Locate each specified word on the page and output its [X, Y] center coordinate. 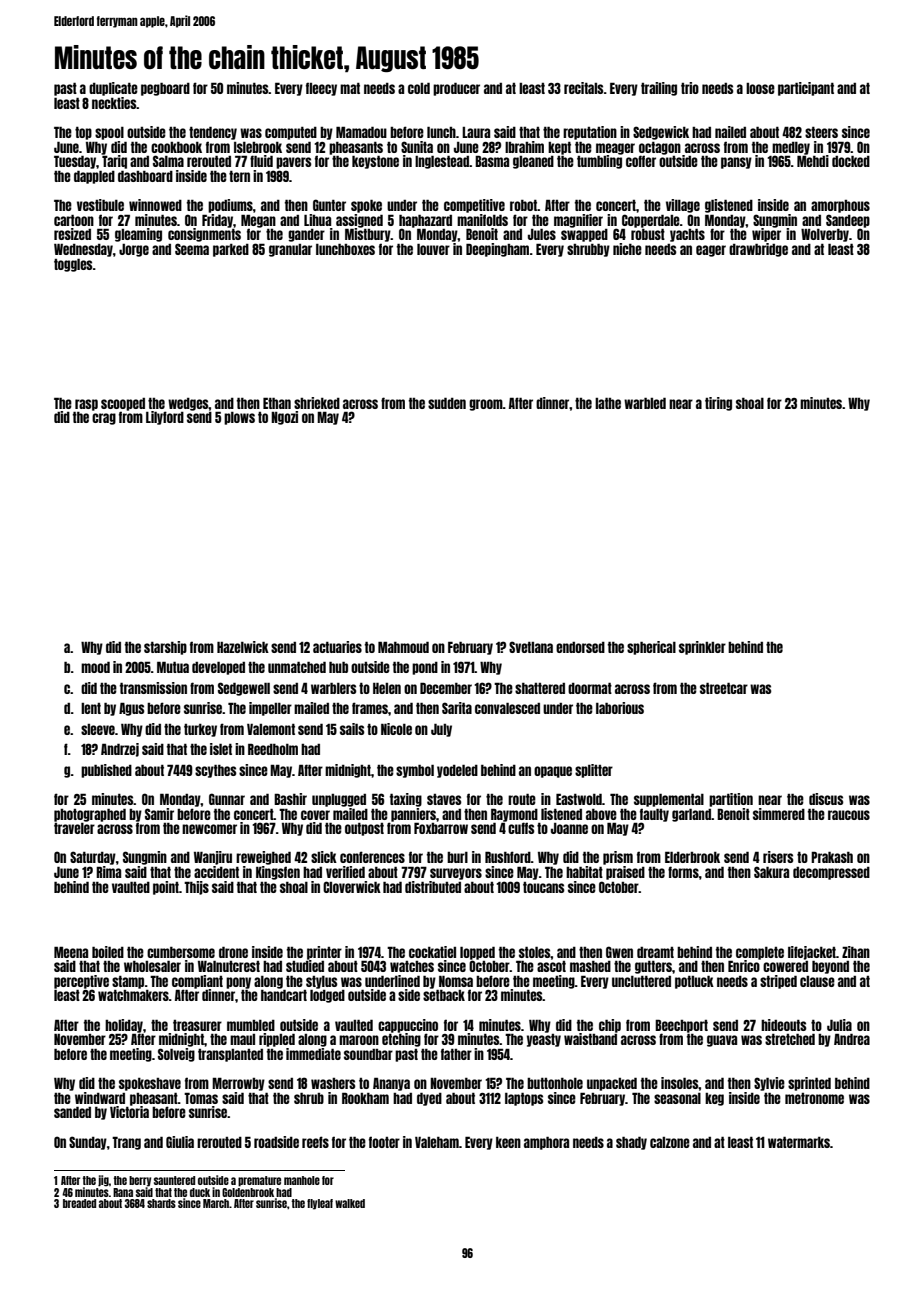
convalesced [507, 708]
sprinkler [702, 648]
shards [161, 1203]
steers [821, 132]
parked [231, 250]
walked [350, 1203]
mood [95, 667]
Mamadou [361, 132]
